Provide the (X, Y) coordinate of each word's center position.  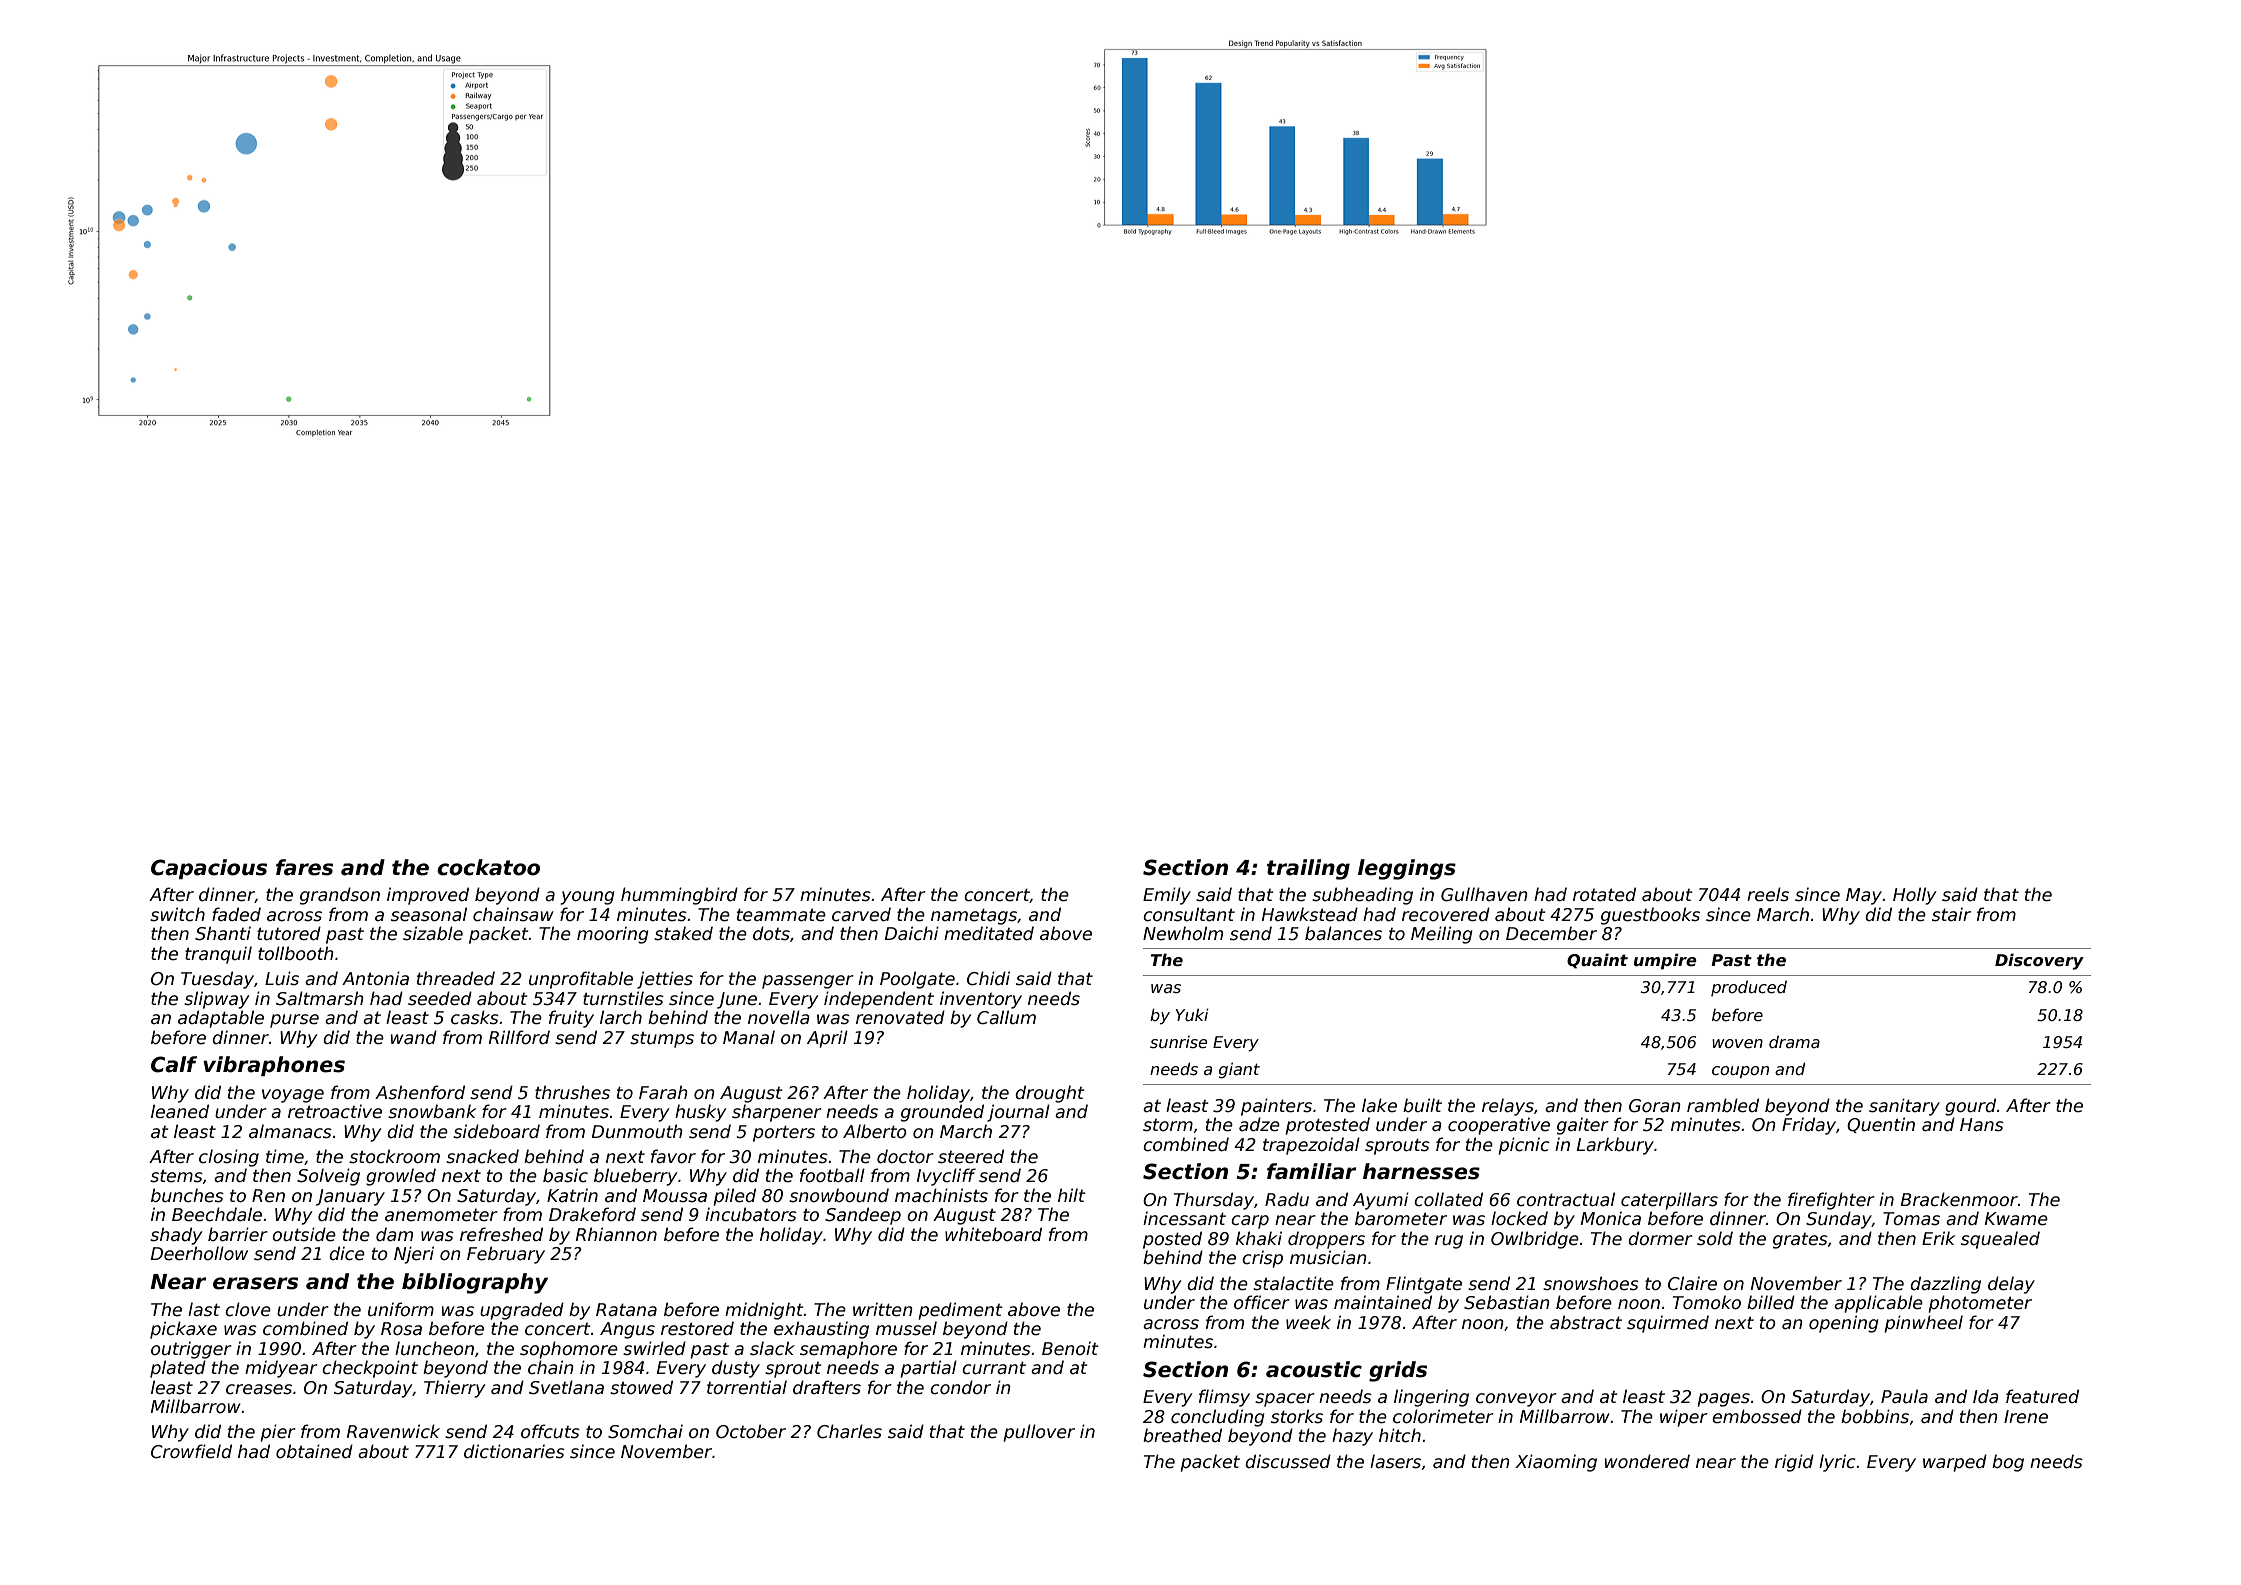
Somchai (645, 1431)
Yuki (1192, 1014)
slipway (216, 1000)
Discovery (2039, 961)
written (883, 1309)
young (587, 898)
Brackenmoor (1959, 1199)
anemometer (441, 1215)
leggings (1407, 869)
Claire (1692, 1283)
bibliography (475, 1283)
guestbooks (1650, 916)
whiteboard (993, 1234)
